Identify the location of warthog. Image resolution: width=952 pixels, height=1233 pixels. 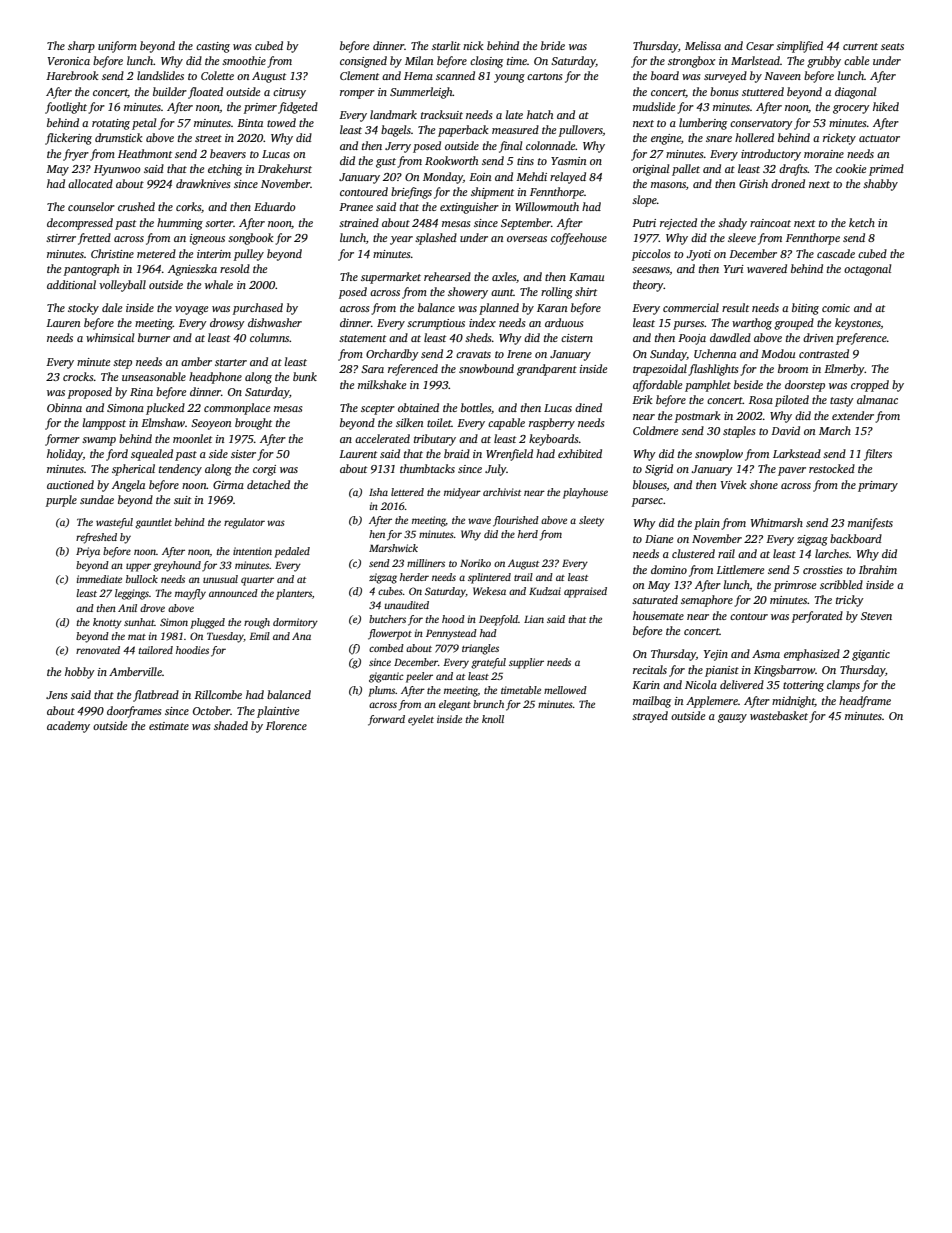
(752, 324).
